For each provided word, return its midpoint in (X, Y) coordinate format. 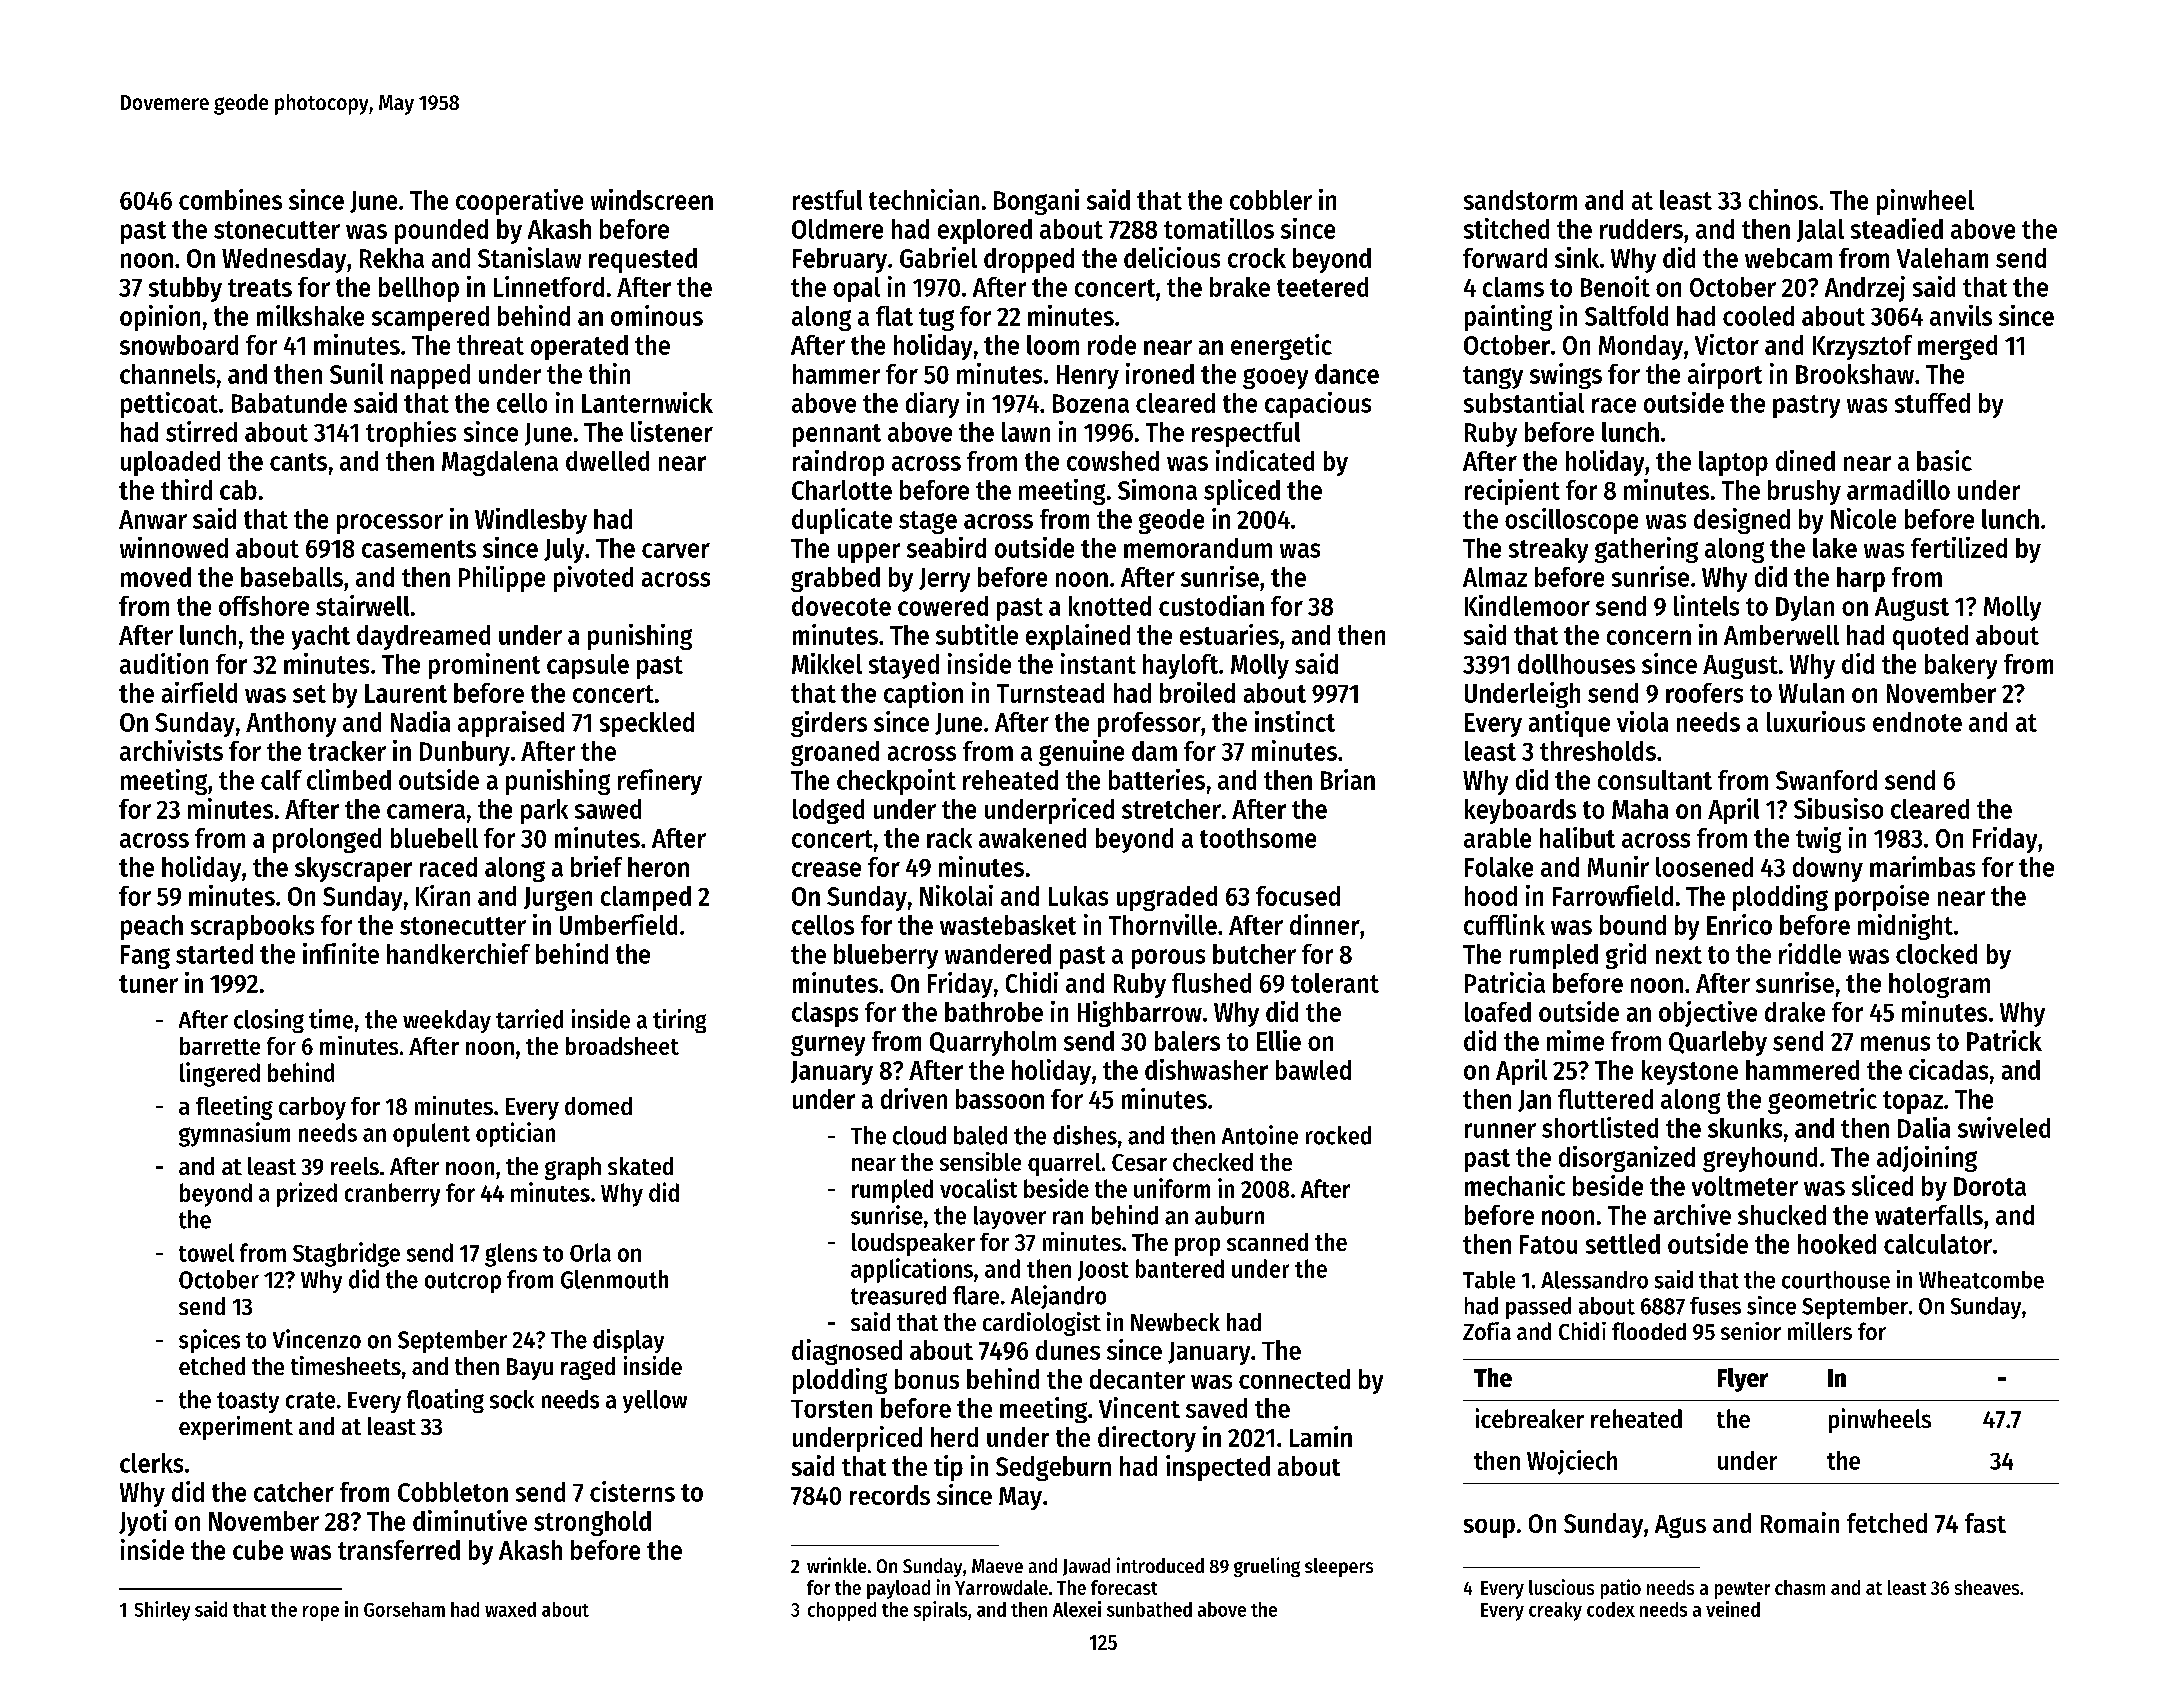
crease (826, 869)
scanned (1267, 1242)
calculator (1938, 1244)
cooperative (519, 202)
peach (152, 927)
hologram (1939, 985)
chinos (1783, 199)
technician (924, 199)
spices (209, 1341)
